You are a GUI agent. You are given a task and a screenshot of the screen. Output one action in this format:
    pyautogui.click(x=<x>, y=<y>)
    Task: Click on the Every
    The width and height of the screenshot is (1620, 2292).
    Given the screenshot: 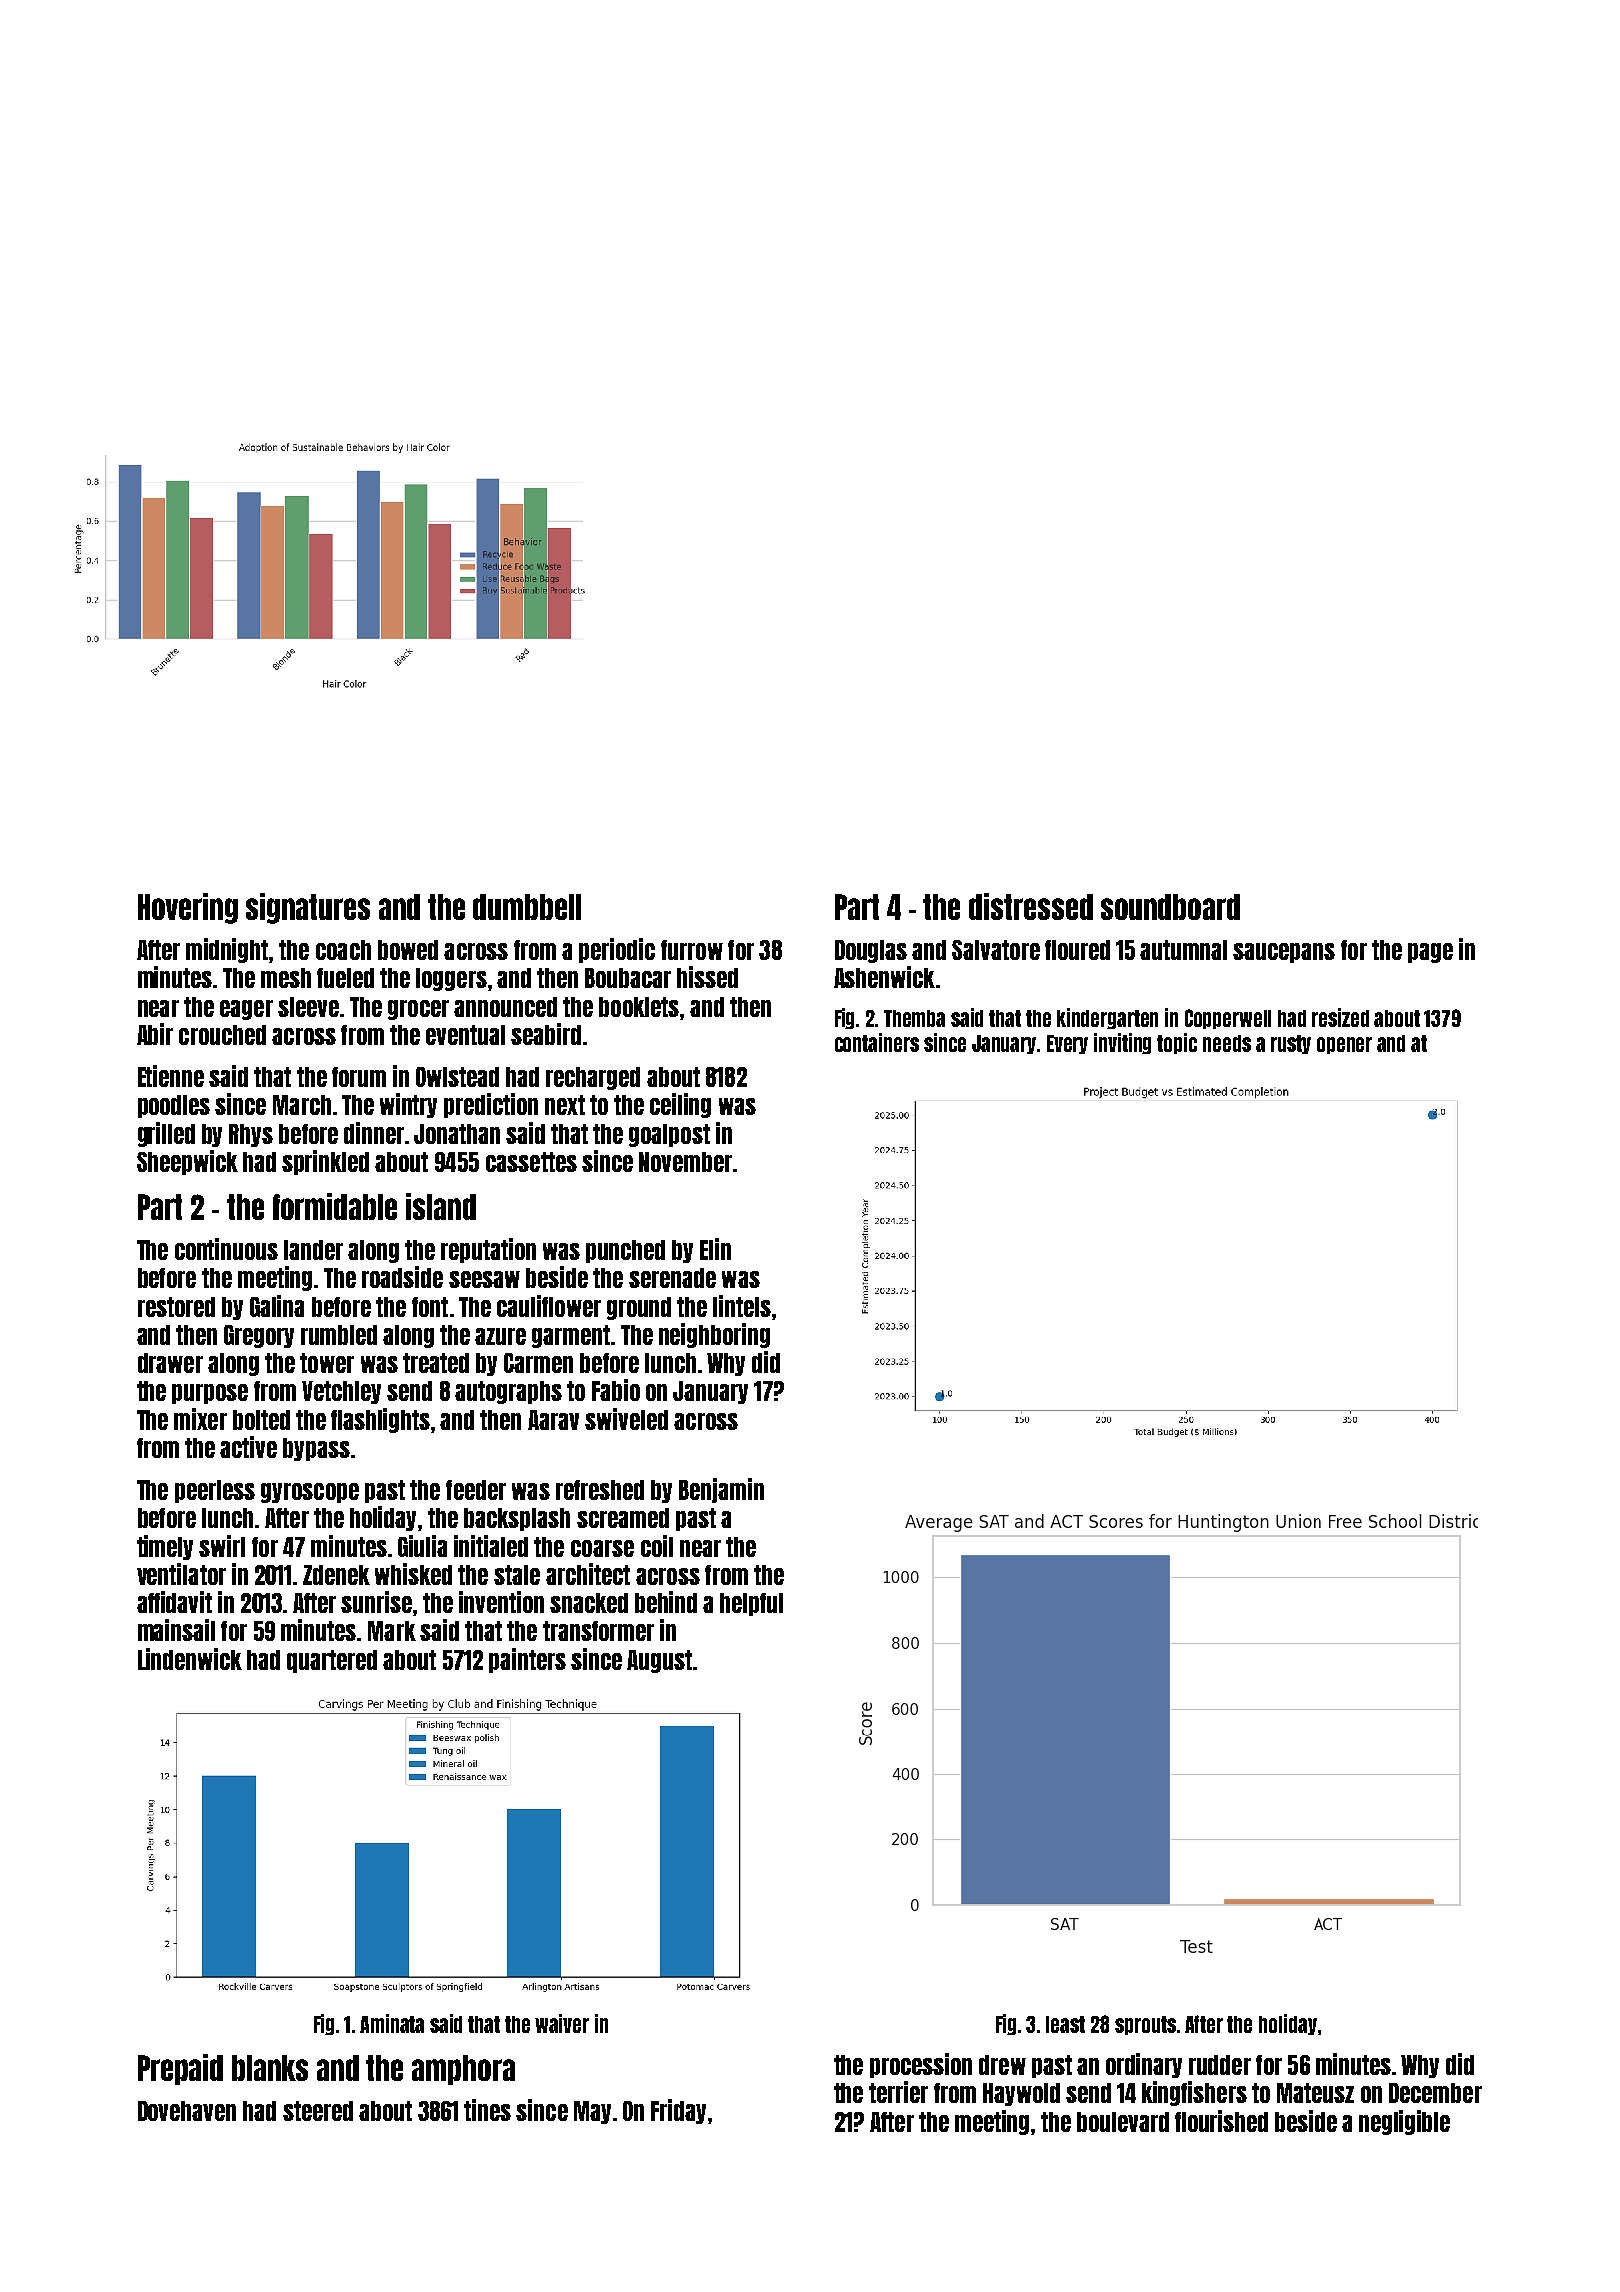 What is the action you would take?
    pyautogui.click(x=1067, y=1044)
